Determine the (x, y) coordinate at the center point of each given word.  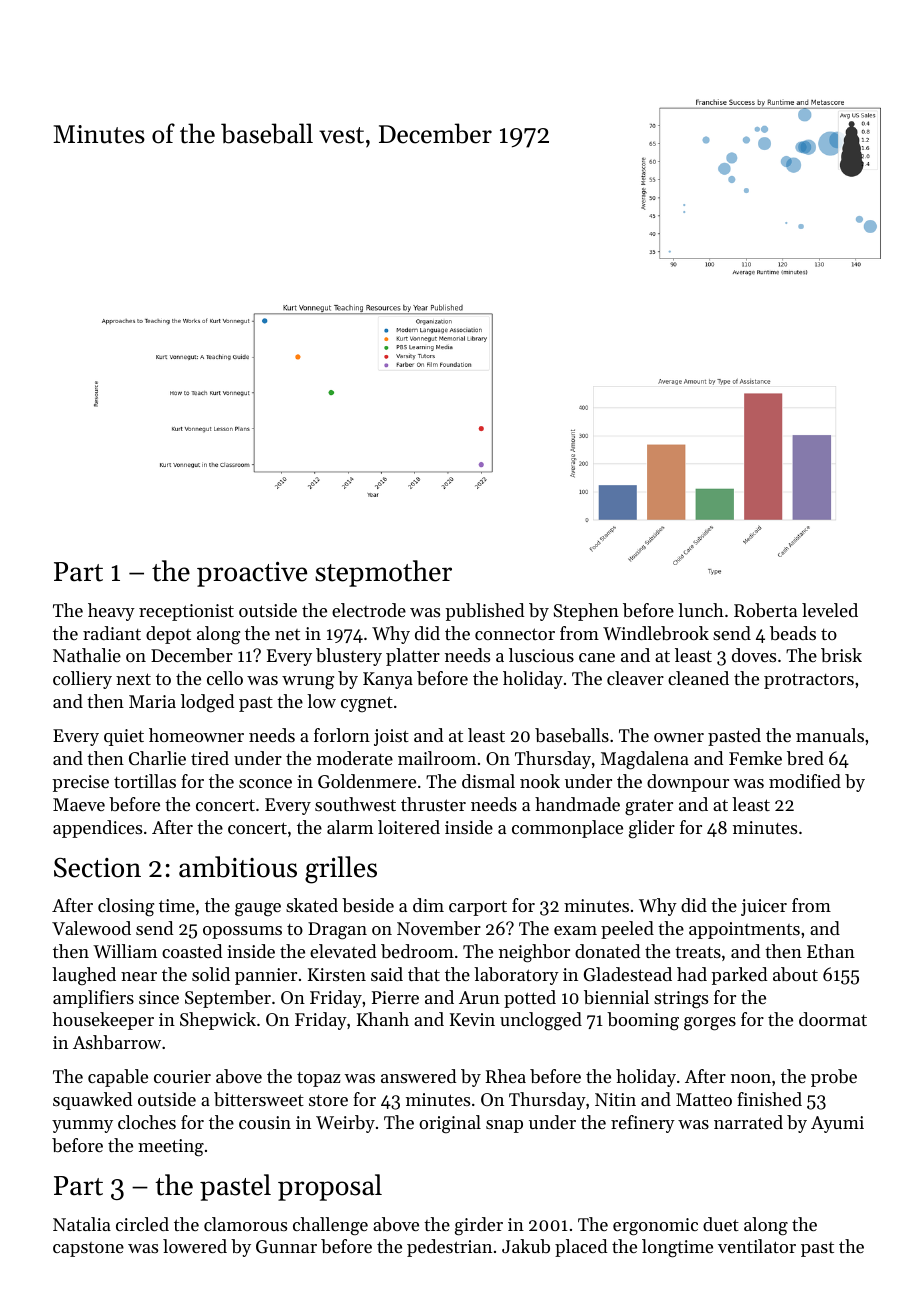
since (159, 997)
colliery (82, 680)
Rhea (506, 1076)
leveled (830, 610)
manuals (830, 735)
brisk (841, 655)
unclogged (541, 1021)
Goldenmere (367, 781)
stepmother (383, 573)
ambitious (238, 867)
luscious (541, 655)
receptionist (186, 612)
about (795, 974)
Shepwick (218, 1021)
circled (142, 1224)
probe (834, 1078)
